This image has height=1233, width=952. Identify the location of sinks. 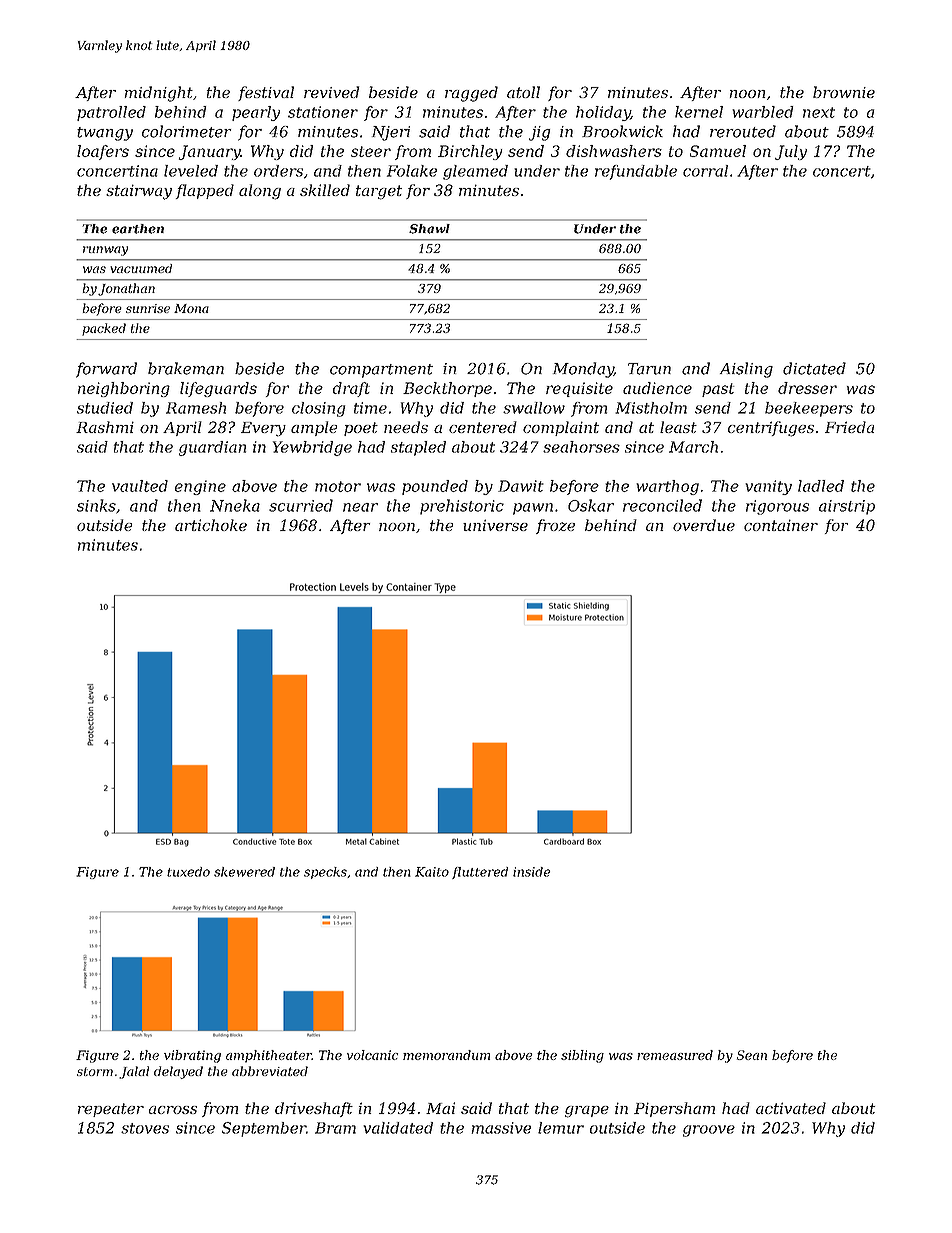
(96, 505).
